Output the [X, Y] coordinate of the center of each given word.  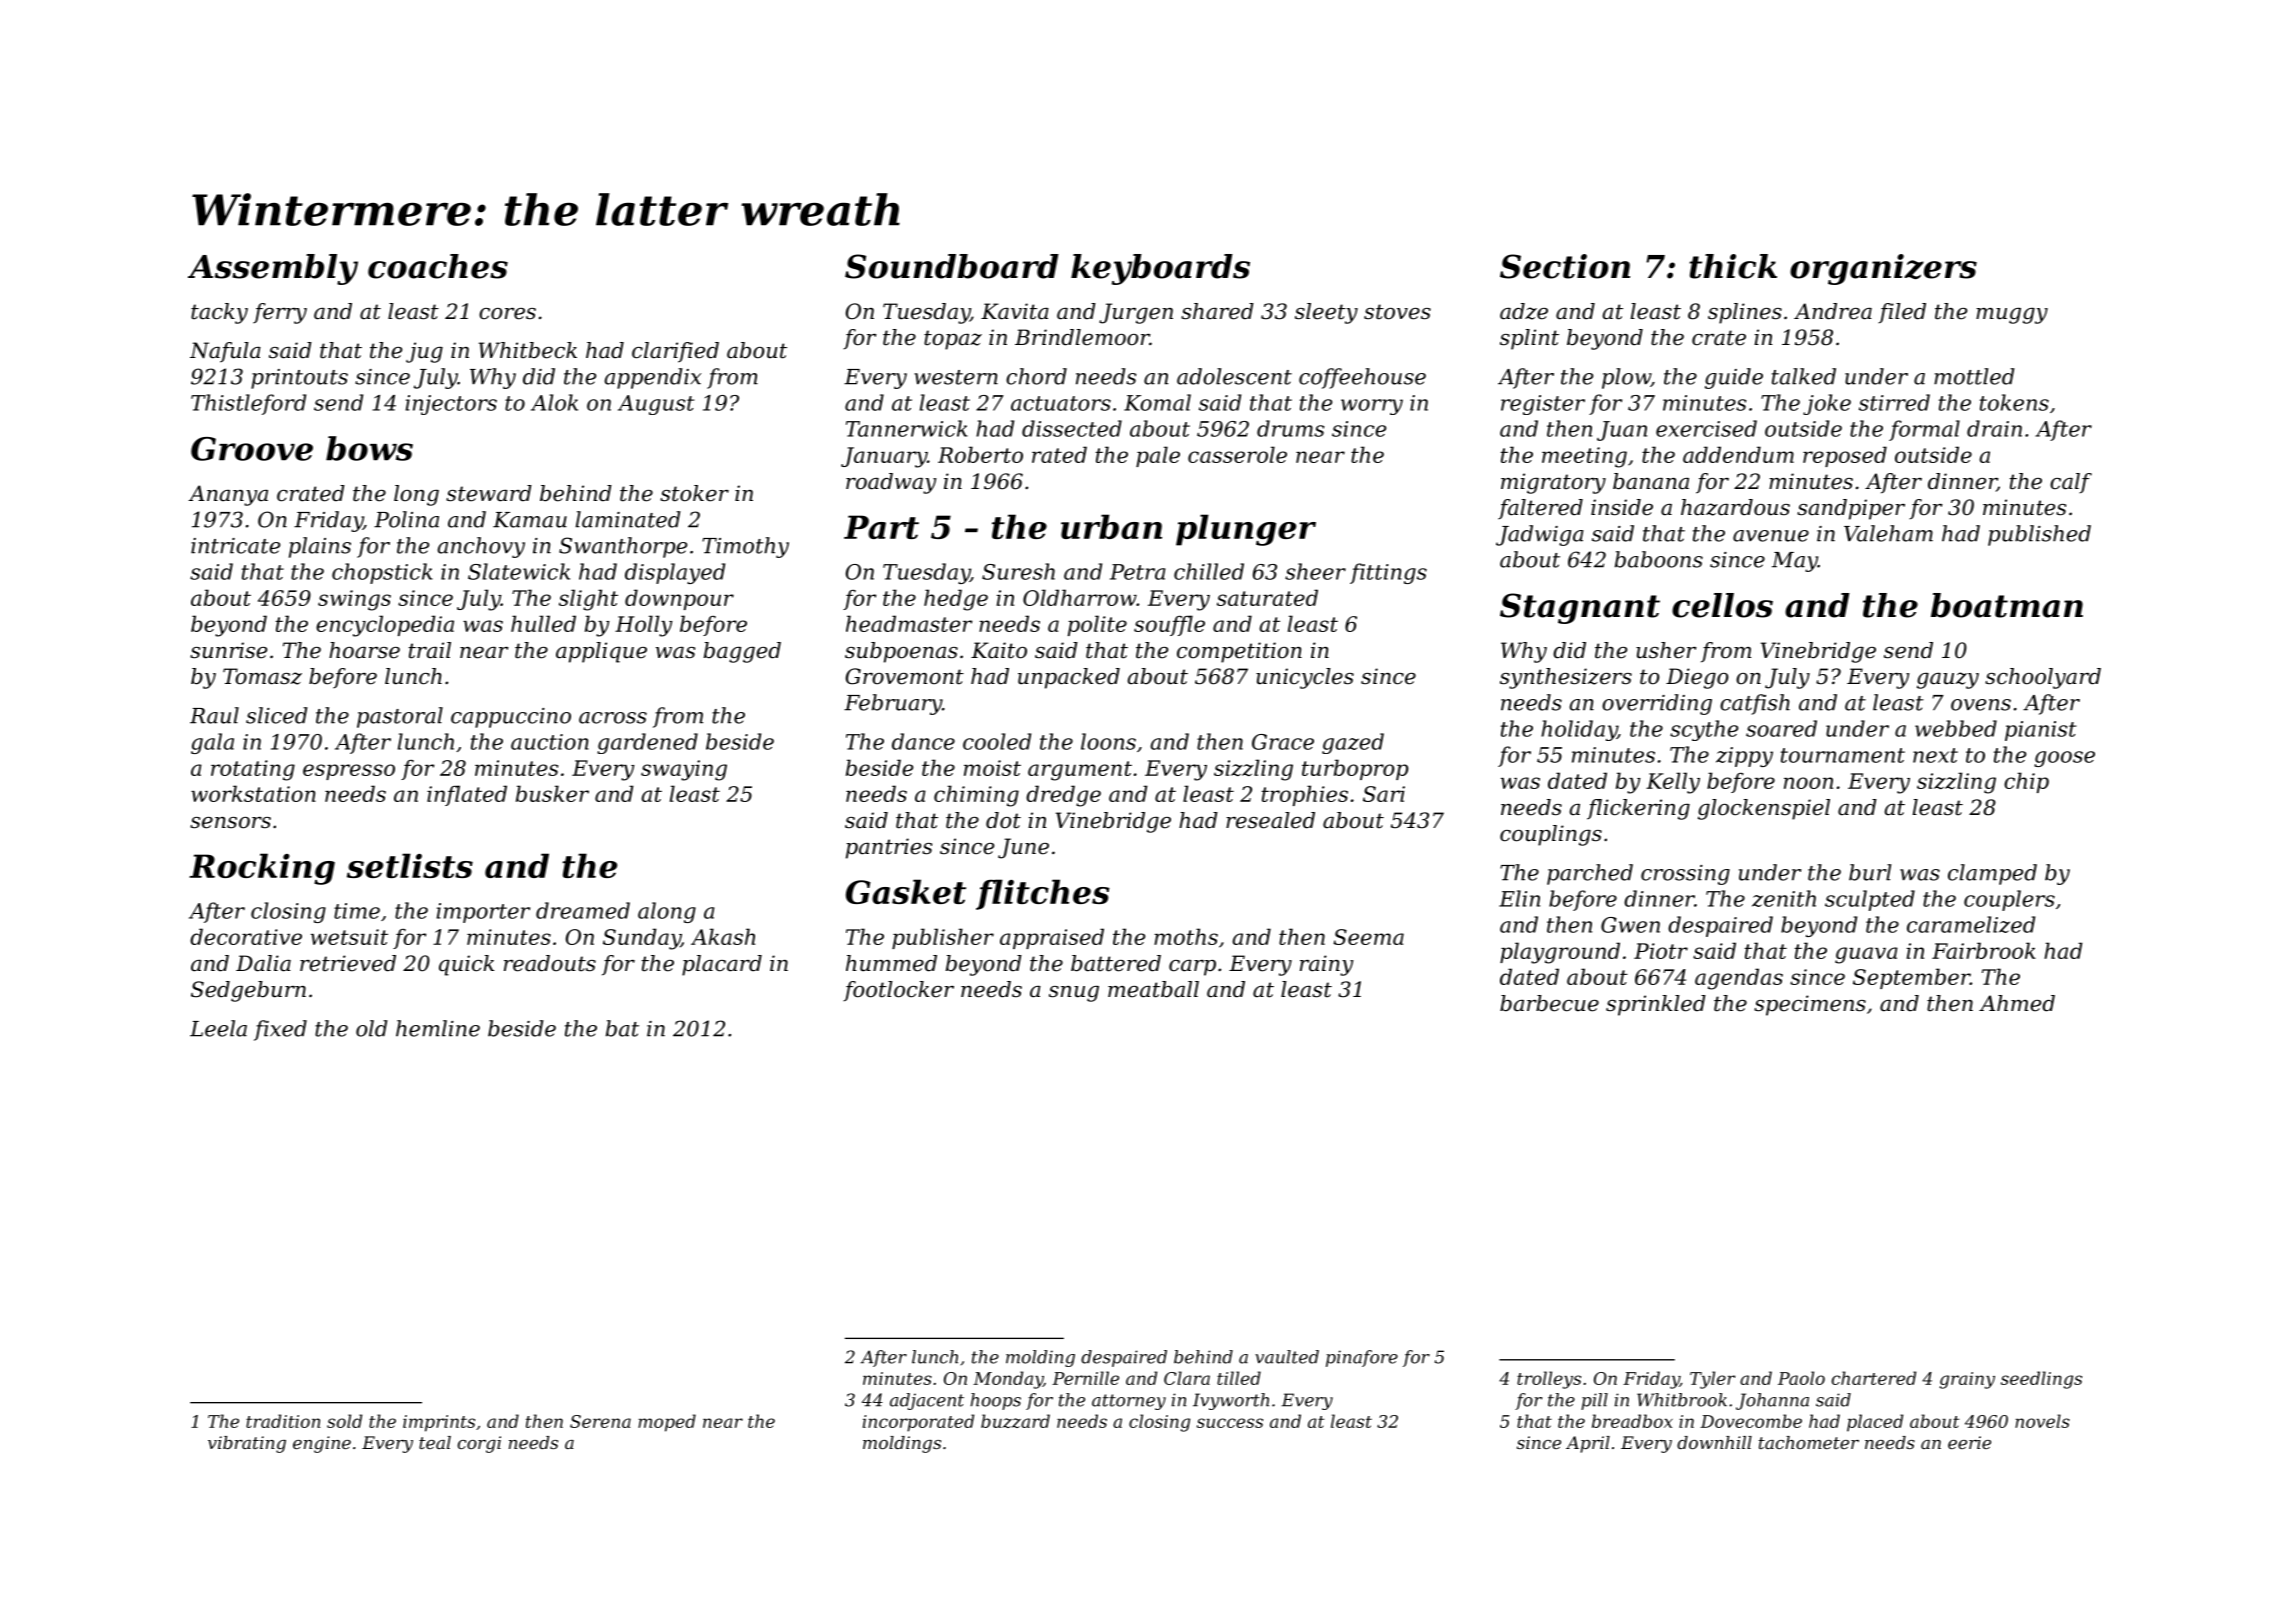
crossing [1685, 875]
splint [1529, 339]
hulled [543, 623]
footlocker [898, 991]
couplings [1551, 835]
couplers [2009, 900]
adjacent [927, 1401]
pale [1158, 456]
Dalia [263, 963]
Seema [1368, 937]
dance [923, 741]
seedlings [2041, 1380]
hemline [438, 1028]
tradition [283, 1421]
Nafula [225, 352]
